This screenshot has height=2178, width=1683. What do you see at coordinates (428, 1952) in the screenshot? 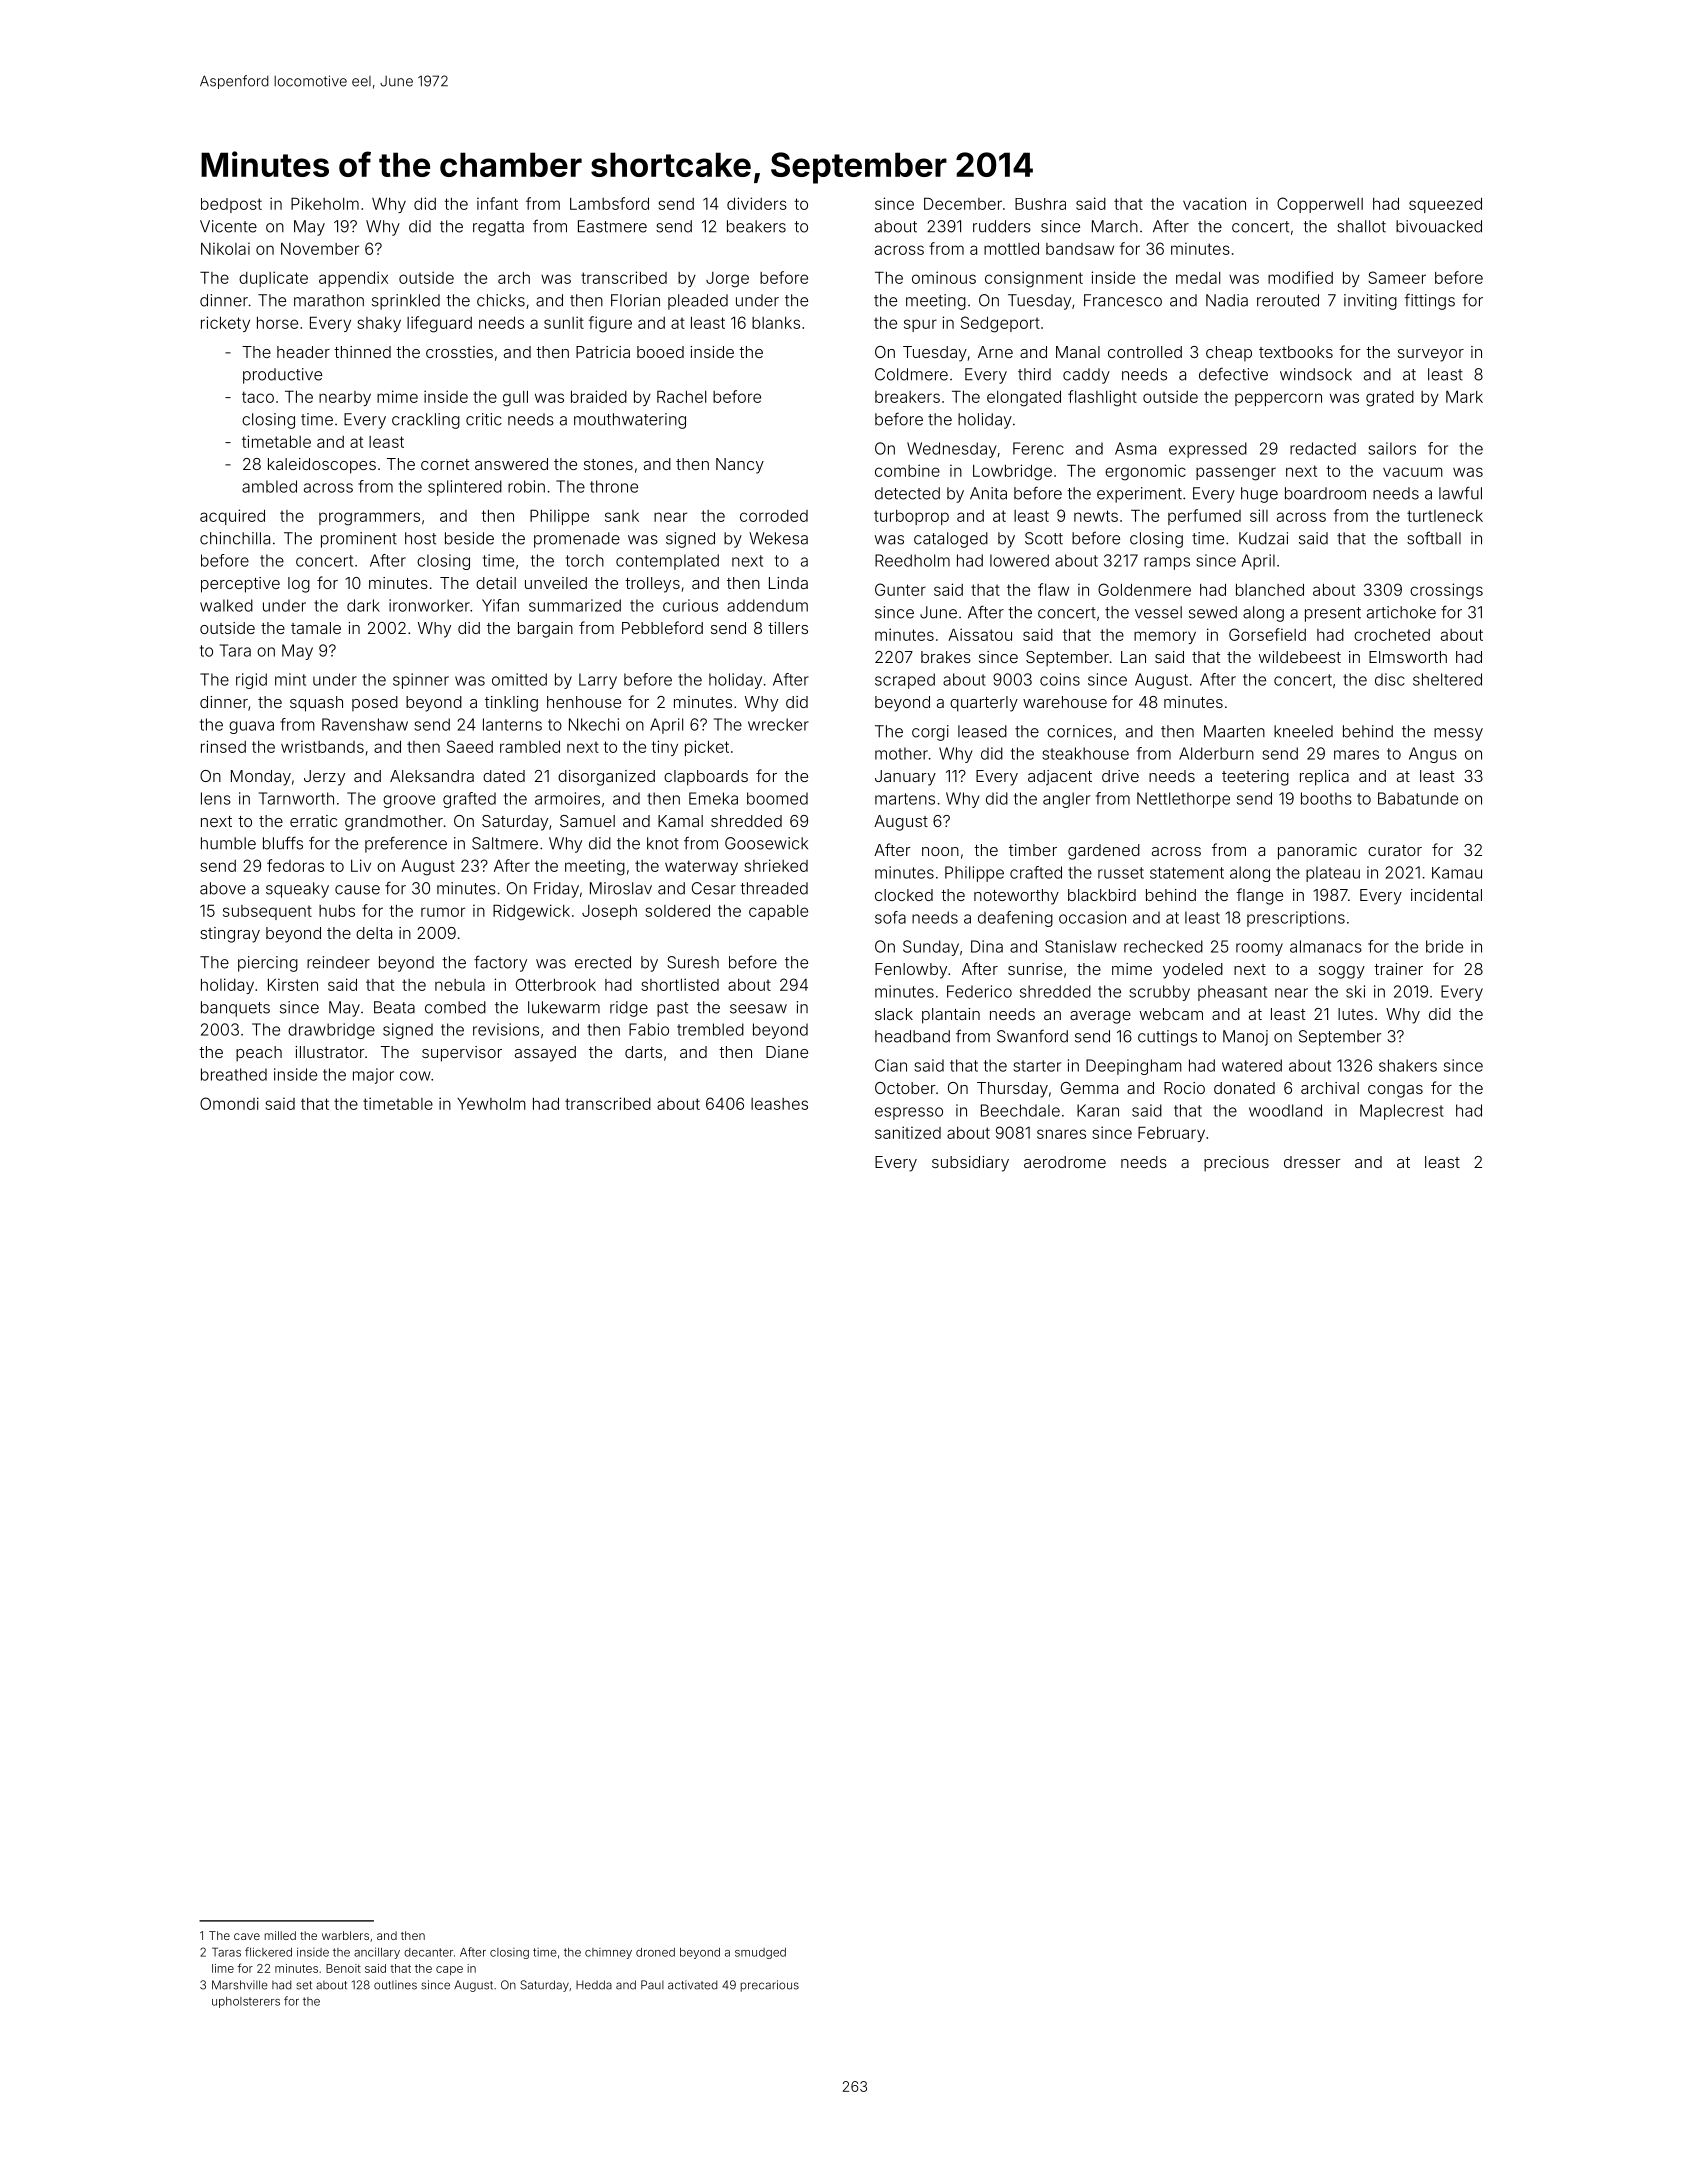
I see `decanter` at bounding box center [428, 1952].
